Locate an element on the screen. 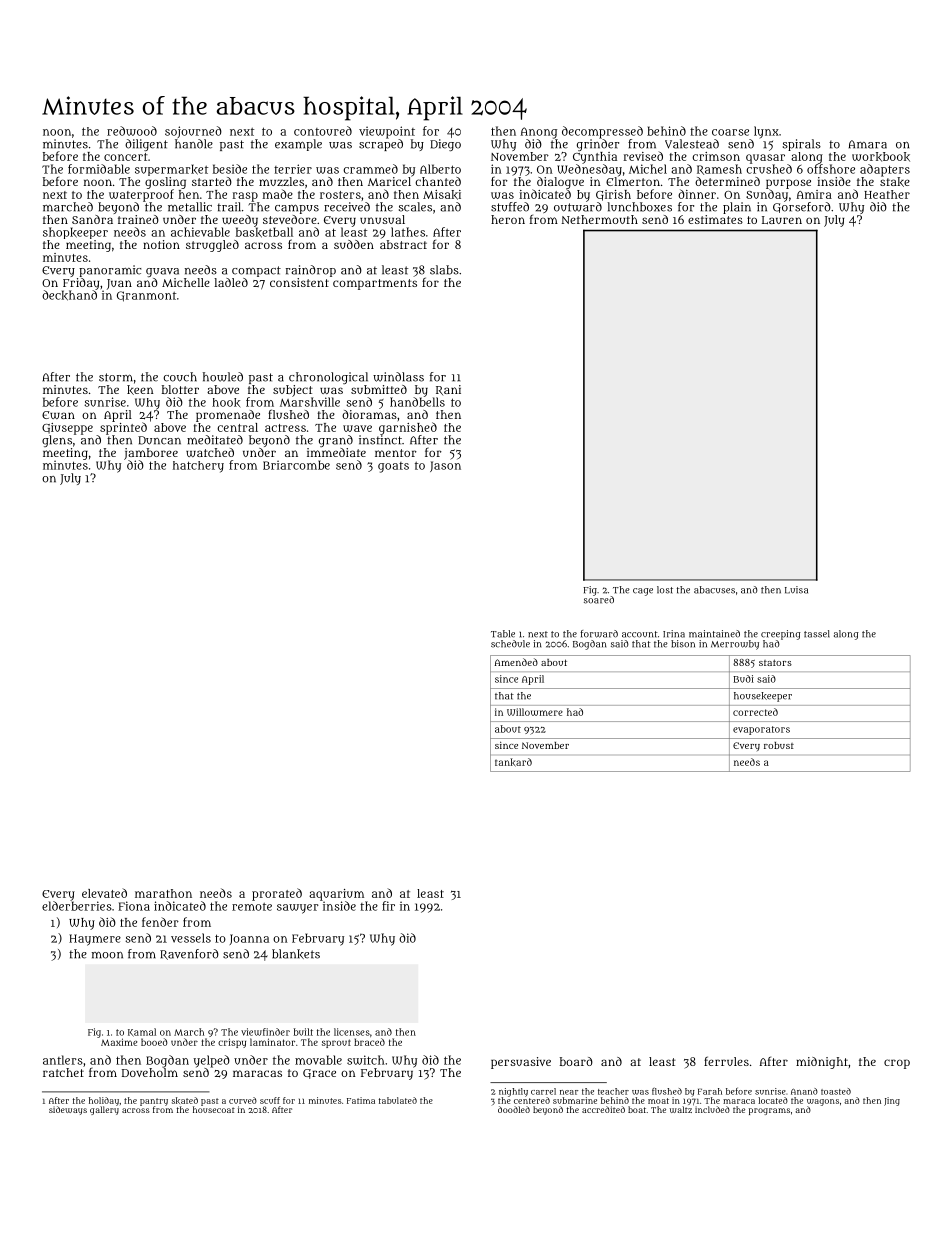  licenses is located at coordinates (352, 1032).
